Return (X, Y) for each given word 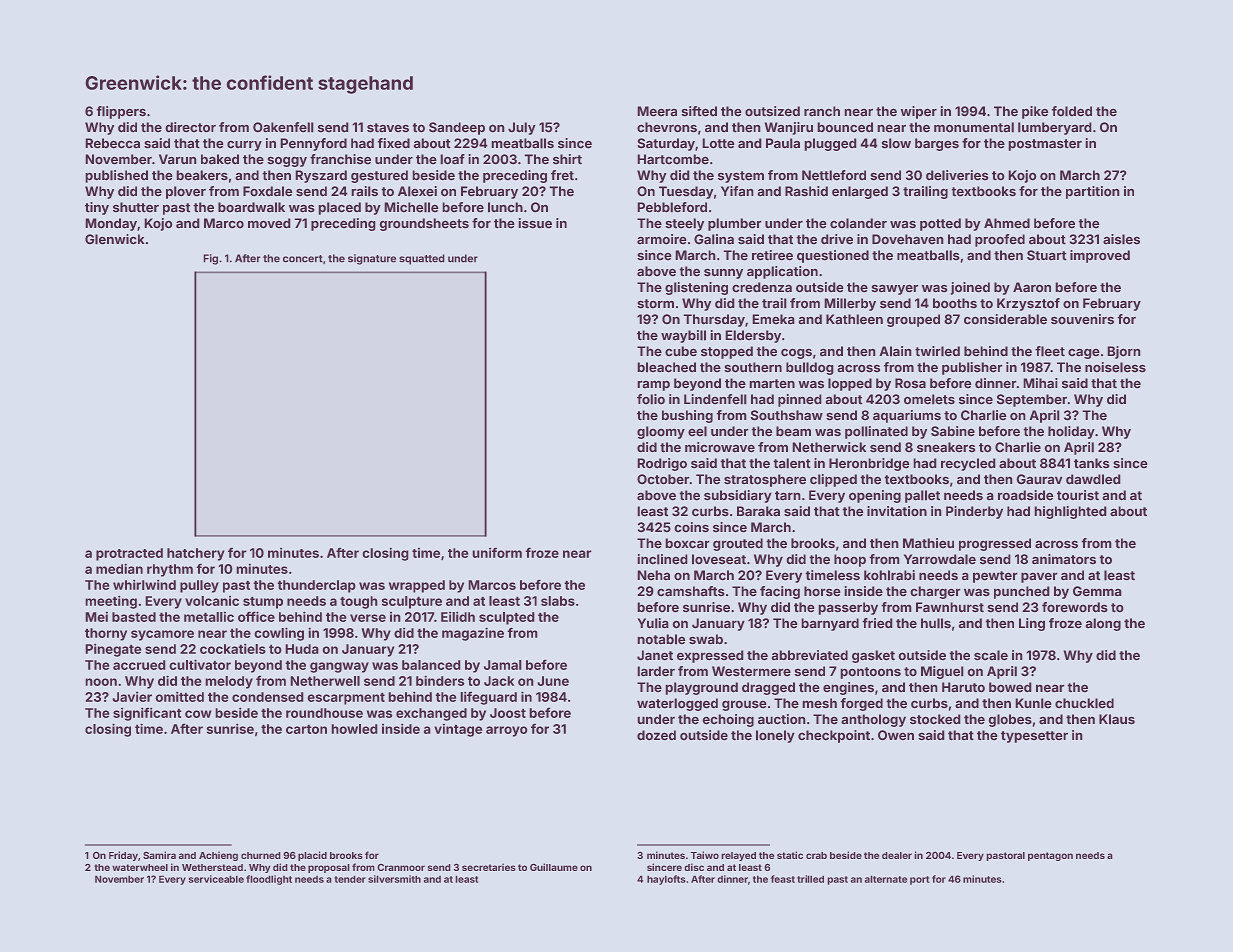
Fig (211, 259)
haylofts (666, 880)
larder (656, 671)
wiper (919, 112)
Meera (657, 111)
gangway (339, 667)
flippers (121, 112)
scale (991, 655)
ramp (654, 386)
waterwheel (140, 867)
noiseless (1115, 367)
